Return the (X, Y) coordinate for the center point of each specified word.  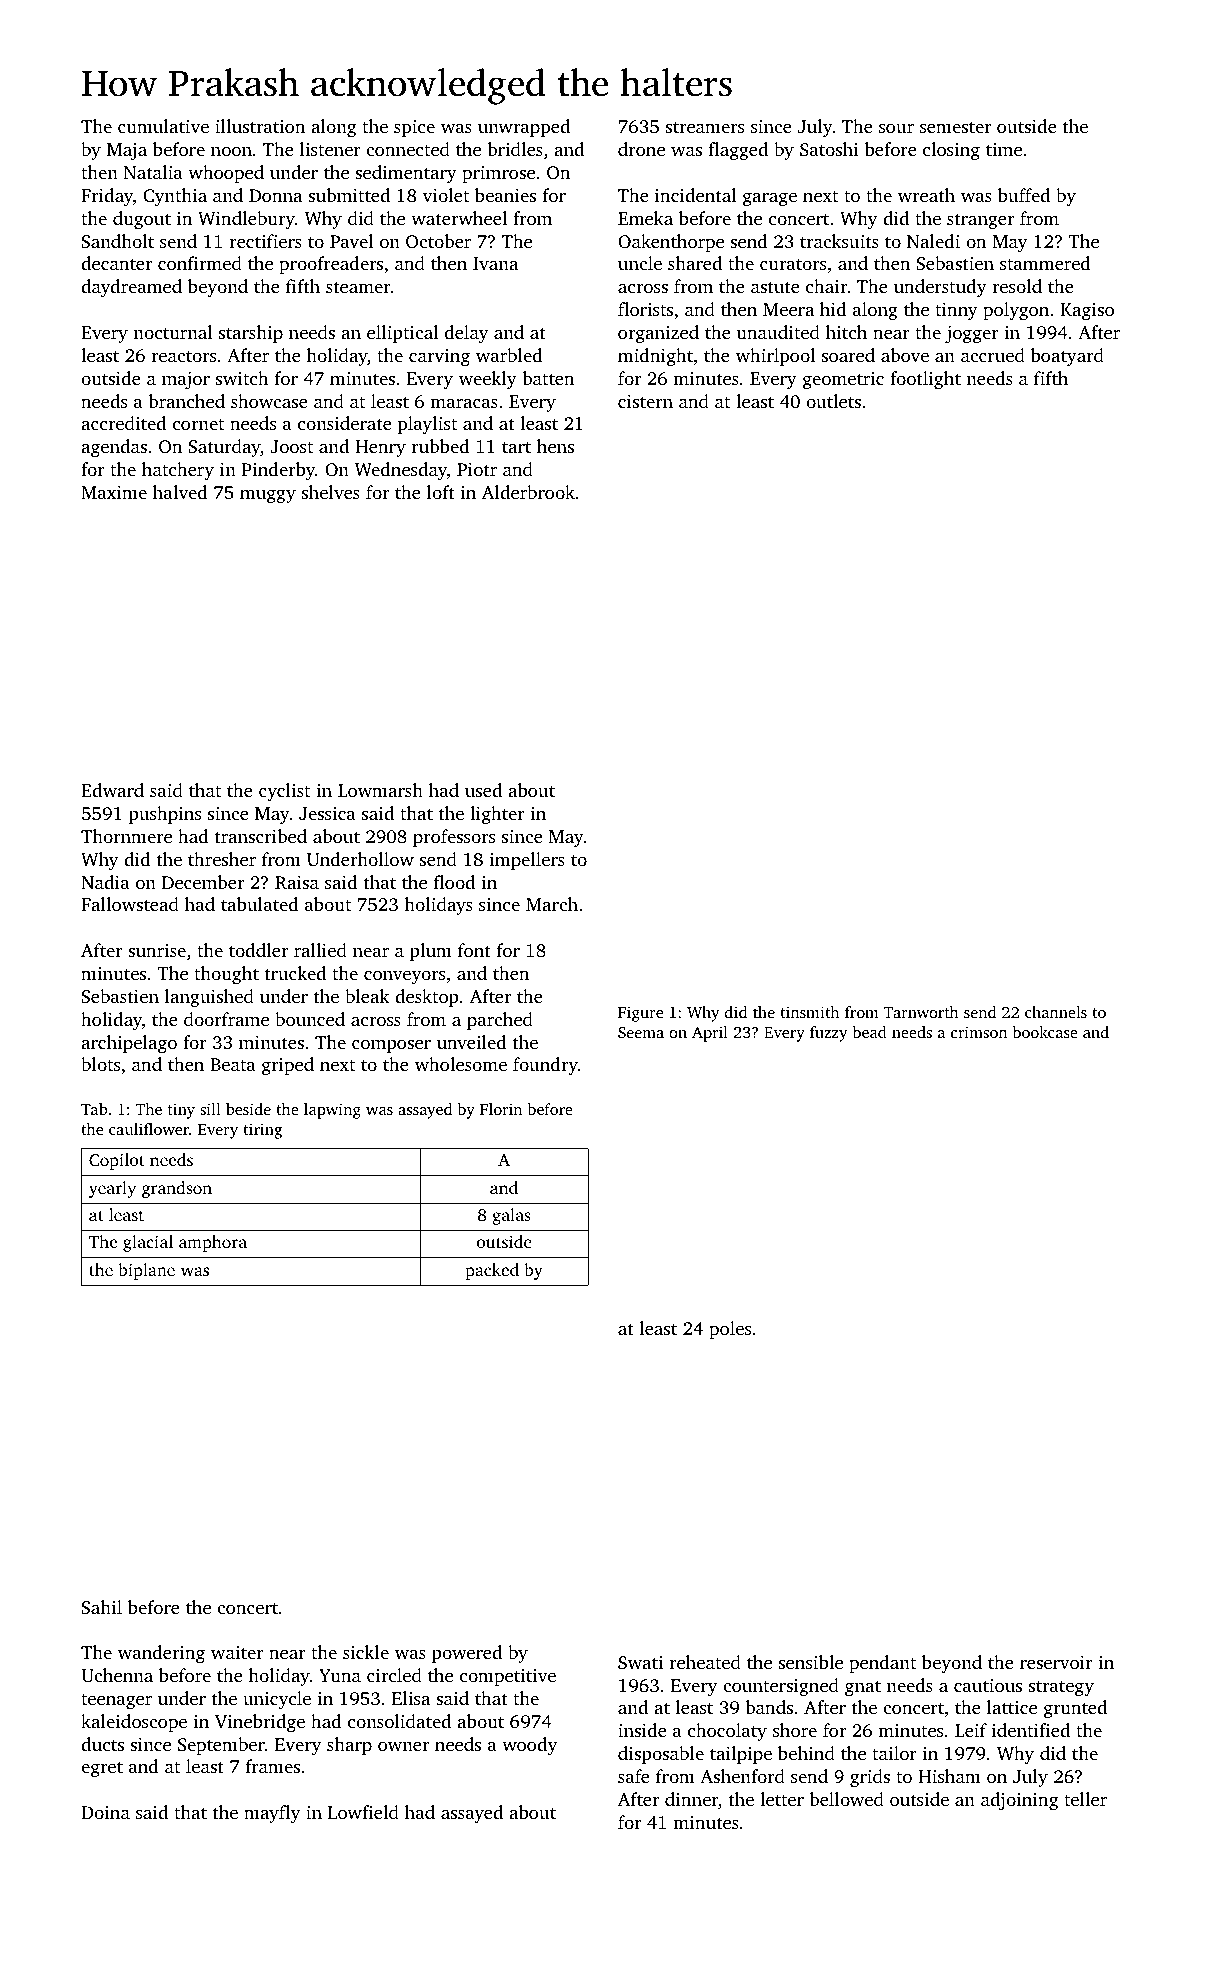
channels (1056, 1012)
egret (102, 1769)
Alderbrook (528, 492)
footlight (925, 380)
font (474, 950)
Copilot (117, 1161)
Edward (112, 790)
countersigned (781, 1687)
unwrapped (524, 128)
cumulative (163, 126)
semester (955, 127)
